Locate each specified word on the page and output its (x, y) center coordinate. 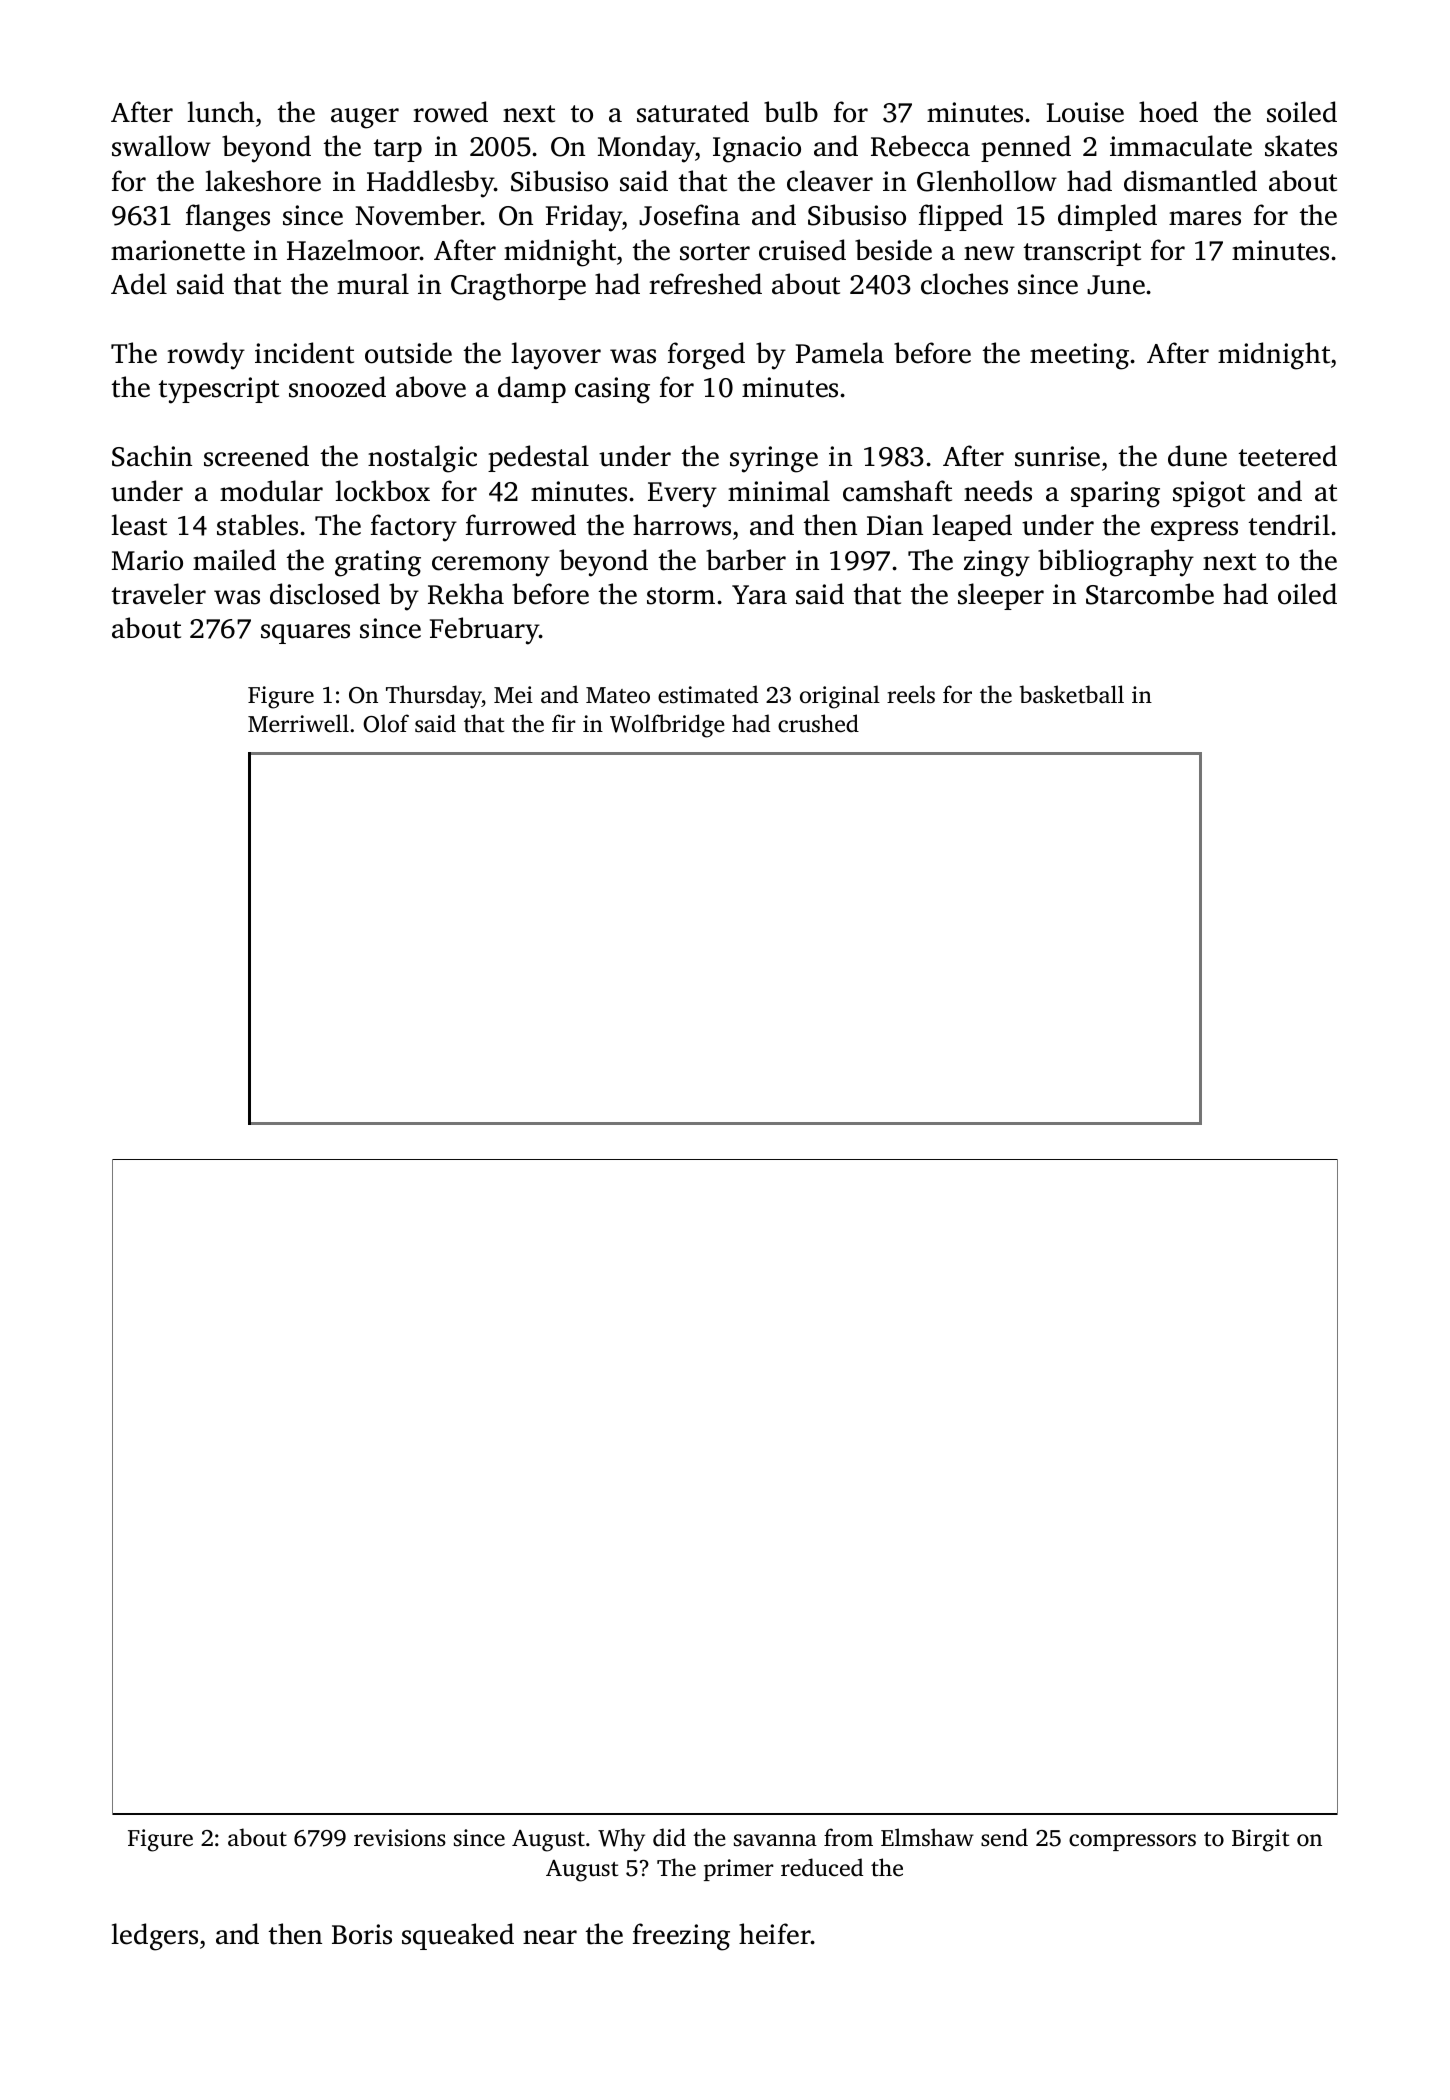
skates (1301, 146)
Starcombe (1150, 594)
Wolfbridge (667, 726)
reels (911, 694)
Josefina (689, 215)
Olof (386, 723)
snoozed (337, 387)
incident (304, 353)
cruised (802, 250)
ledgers (154, 1937)
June (1116, 285)
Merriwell (298, 723)
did (669, 1837)
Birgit (1260, 1840)
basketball (1072, 694)
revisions (400, 1838)
